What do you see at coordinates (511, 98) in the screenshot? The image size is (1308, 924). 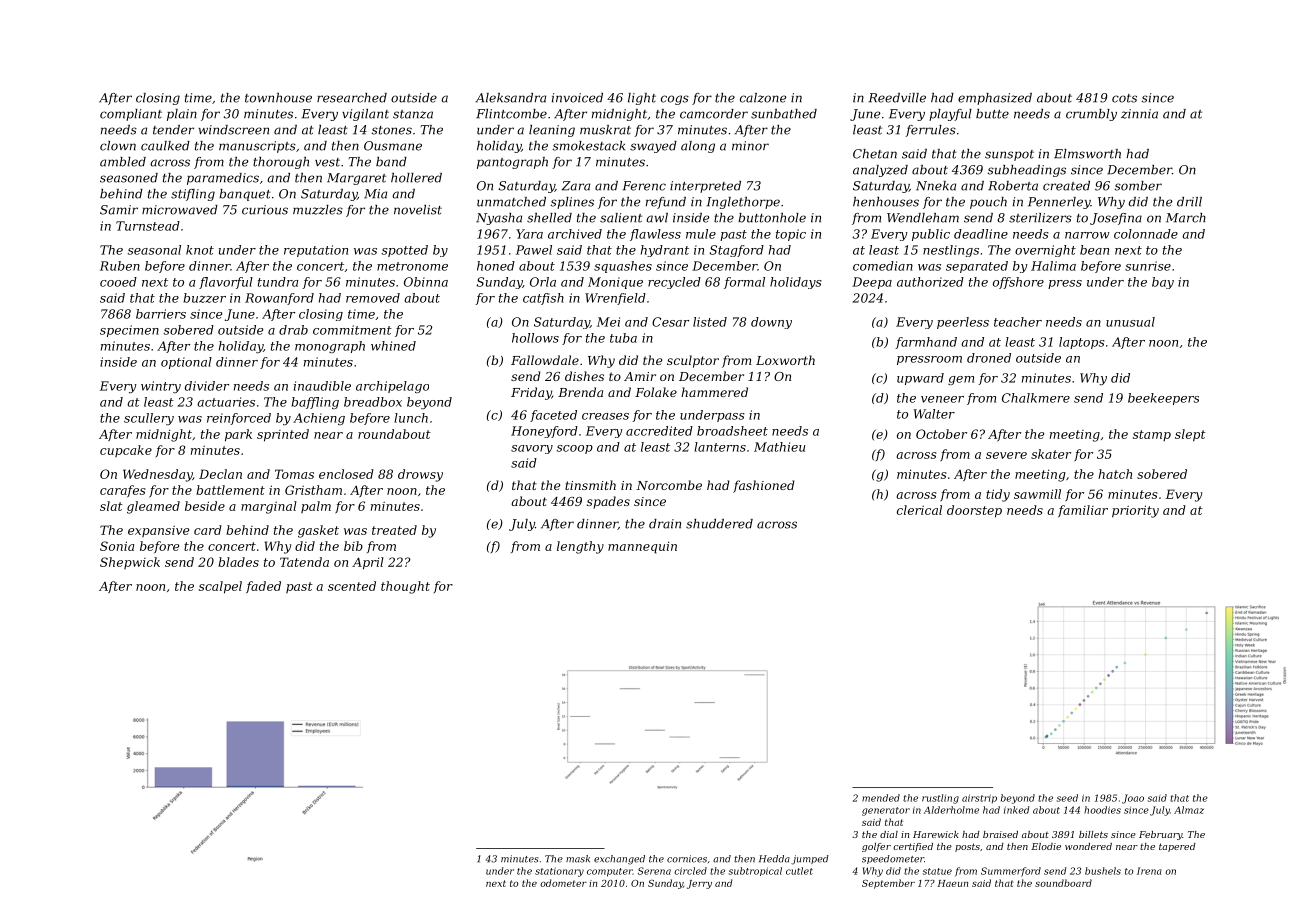 I see `Aleksandra` at bounding box center [511, 98].
